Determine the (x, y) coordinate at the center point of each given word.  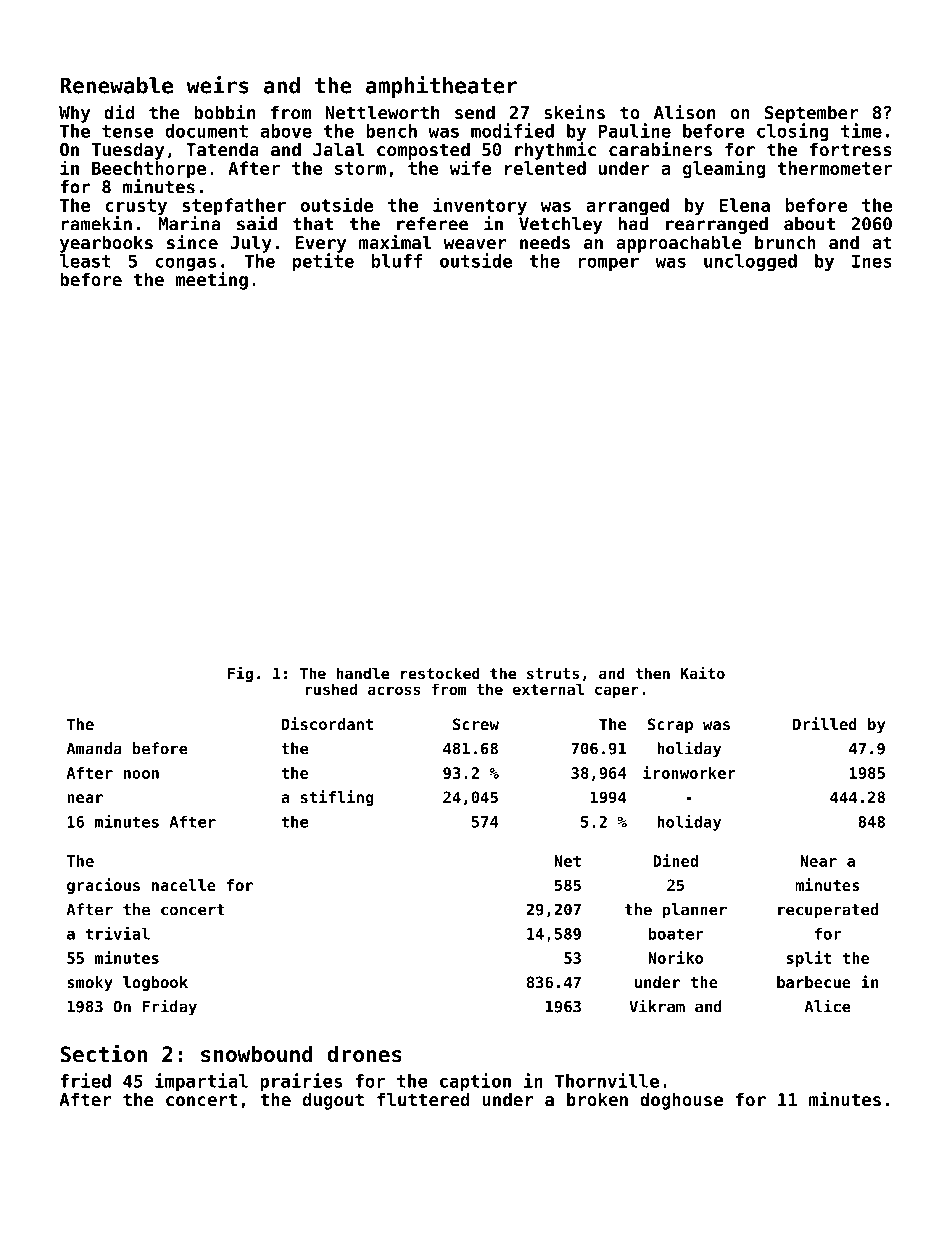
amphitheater (441, 87)
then (652, 673)
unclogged (750, 262)
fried (85, 1080)
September (811, 114)
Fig (240, 674)
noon (141, 774)
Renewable (116, 85)
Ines (872, 261)
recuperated (828, 911)
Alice (827, 1006)
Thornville (607, 1080)
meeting (211, 281)
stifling (337, 798)
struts (553, 673)
